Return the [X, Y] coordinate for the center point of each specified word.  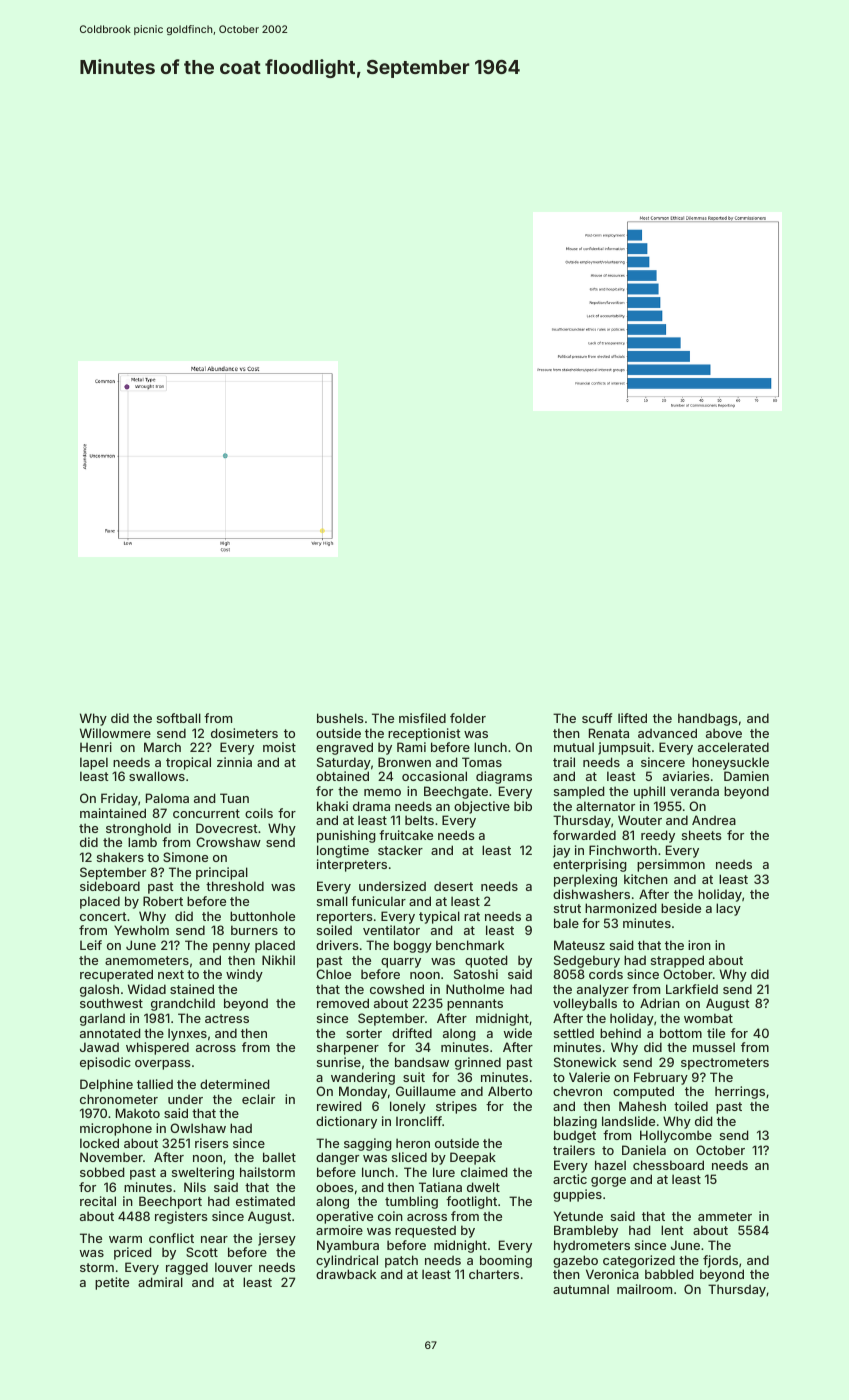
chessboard [668, 1165]
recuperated [116, 975]
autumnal [581, 1289]
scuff [597, 718]
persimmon [671, 865]
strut [567, 908]
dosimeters [244, 733]
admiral [160, 1282]
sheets [701, 835]
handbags [707, 719]
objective [482, 807]
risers [211, 1143]
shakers [120, 857]
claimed [484, 1172]
